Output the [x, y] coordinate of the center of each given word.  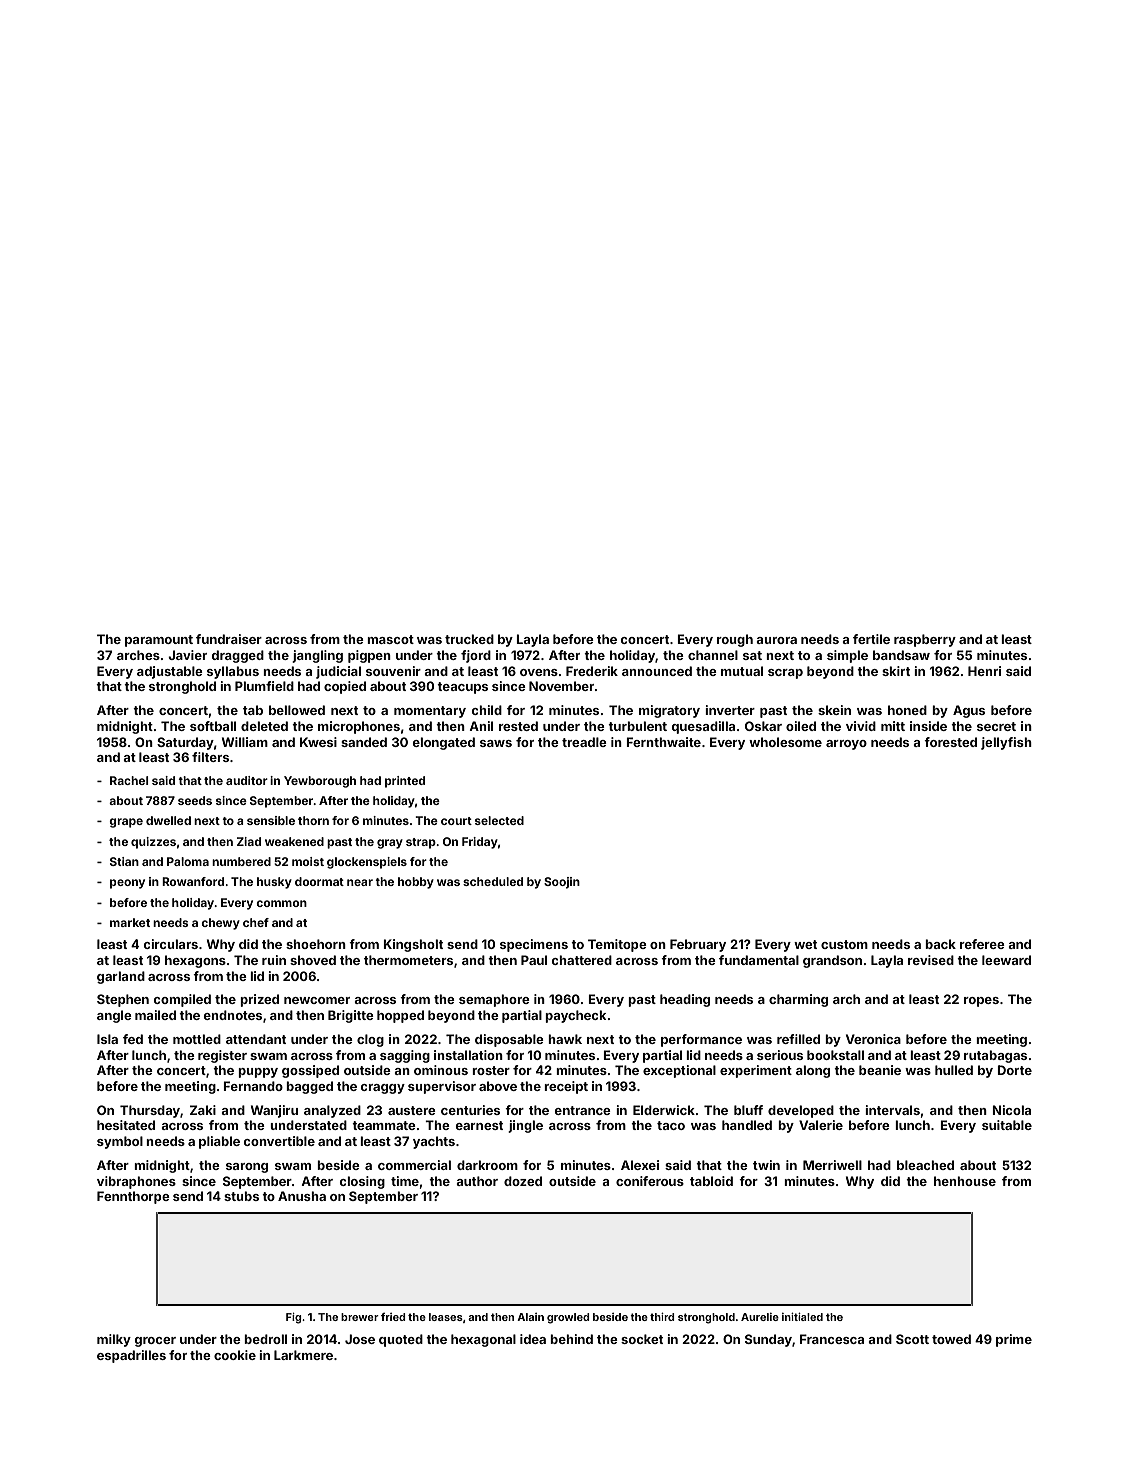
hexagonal [483, 1340]
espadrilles [131, 1356]
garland [121, 977]
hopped [400, 1016]
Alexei [640, 1165]
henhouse [965, 1181]
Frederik [592, 671]
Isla [107, 1039]
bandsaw [901, 655]
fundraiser [229, 639]
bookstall [835, 1055]
